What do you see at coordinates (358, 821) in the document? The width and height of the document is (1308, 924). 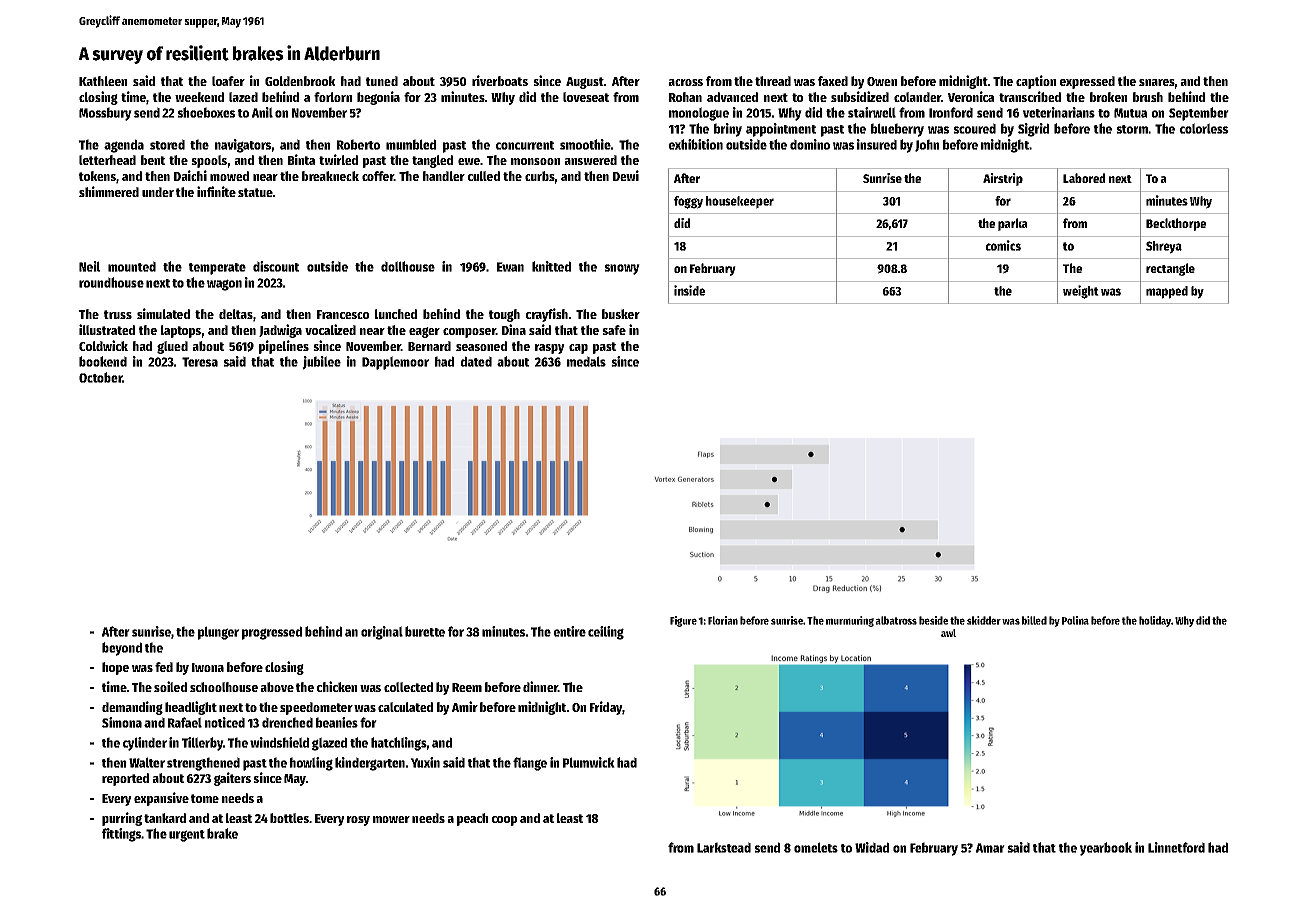 I see `rosy` at bounding box center [358, 821].
